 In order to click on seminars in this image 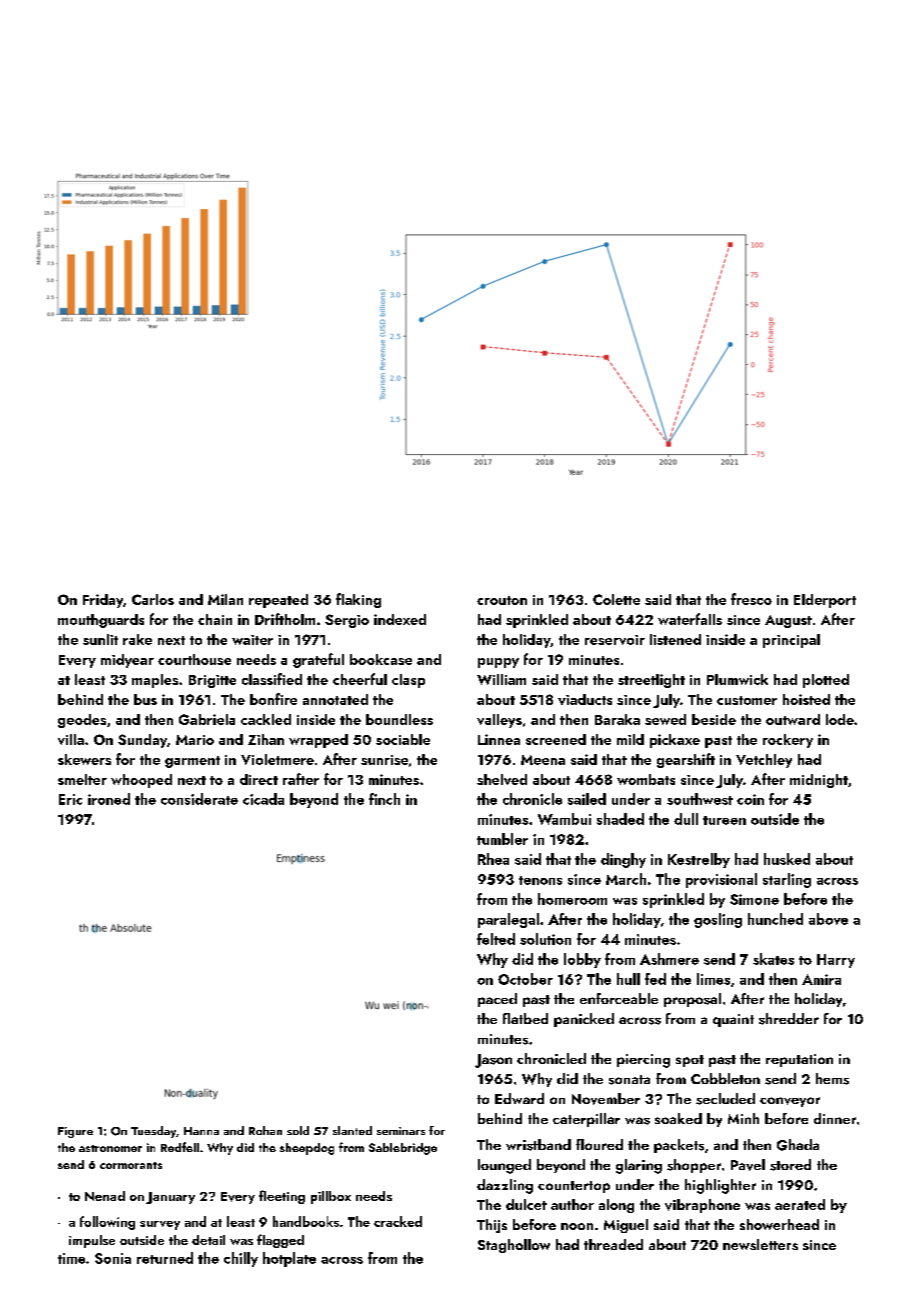, I will do `click(401, 1131)`.
